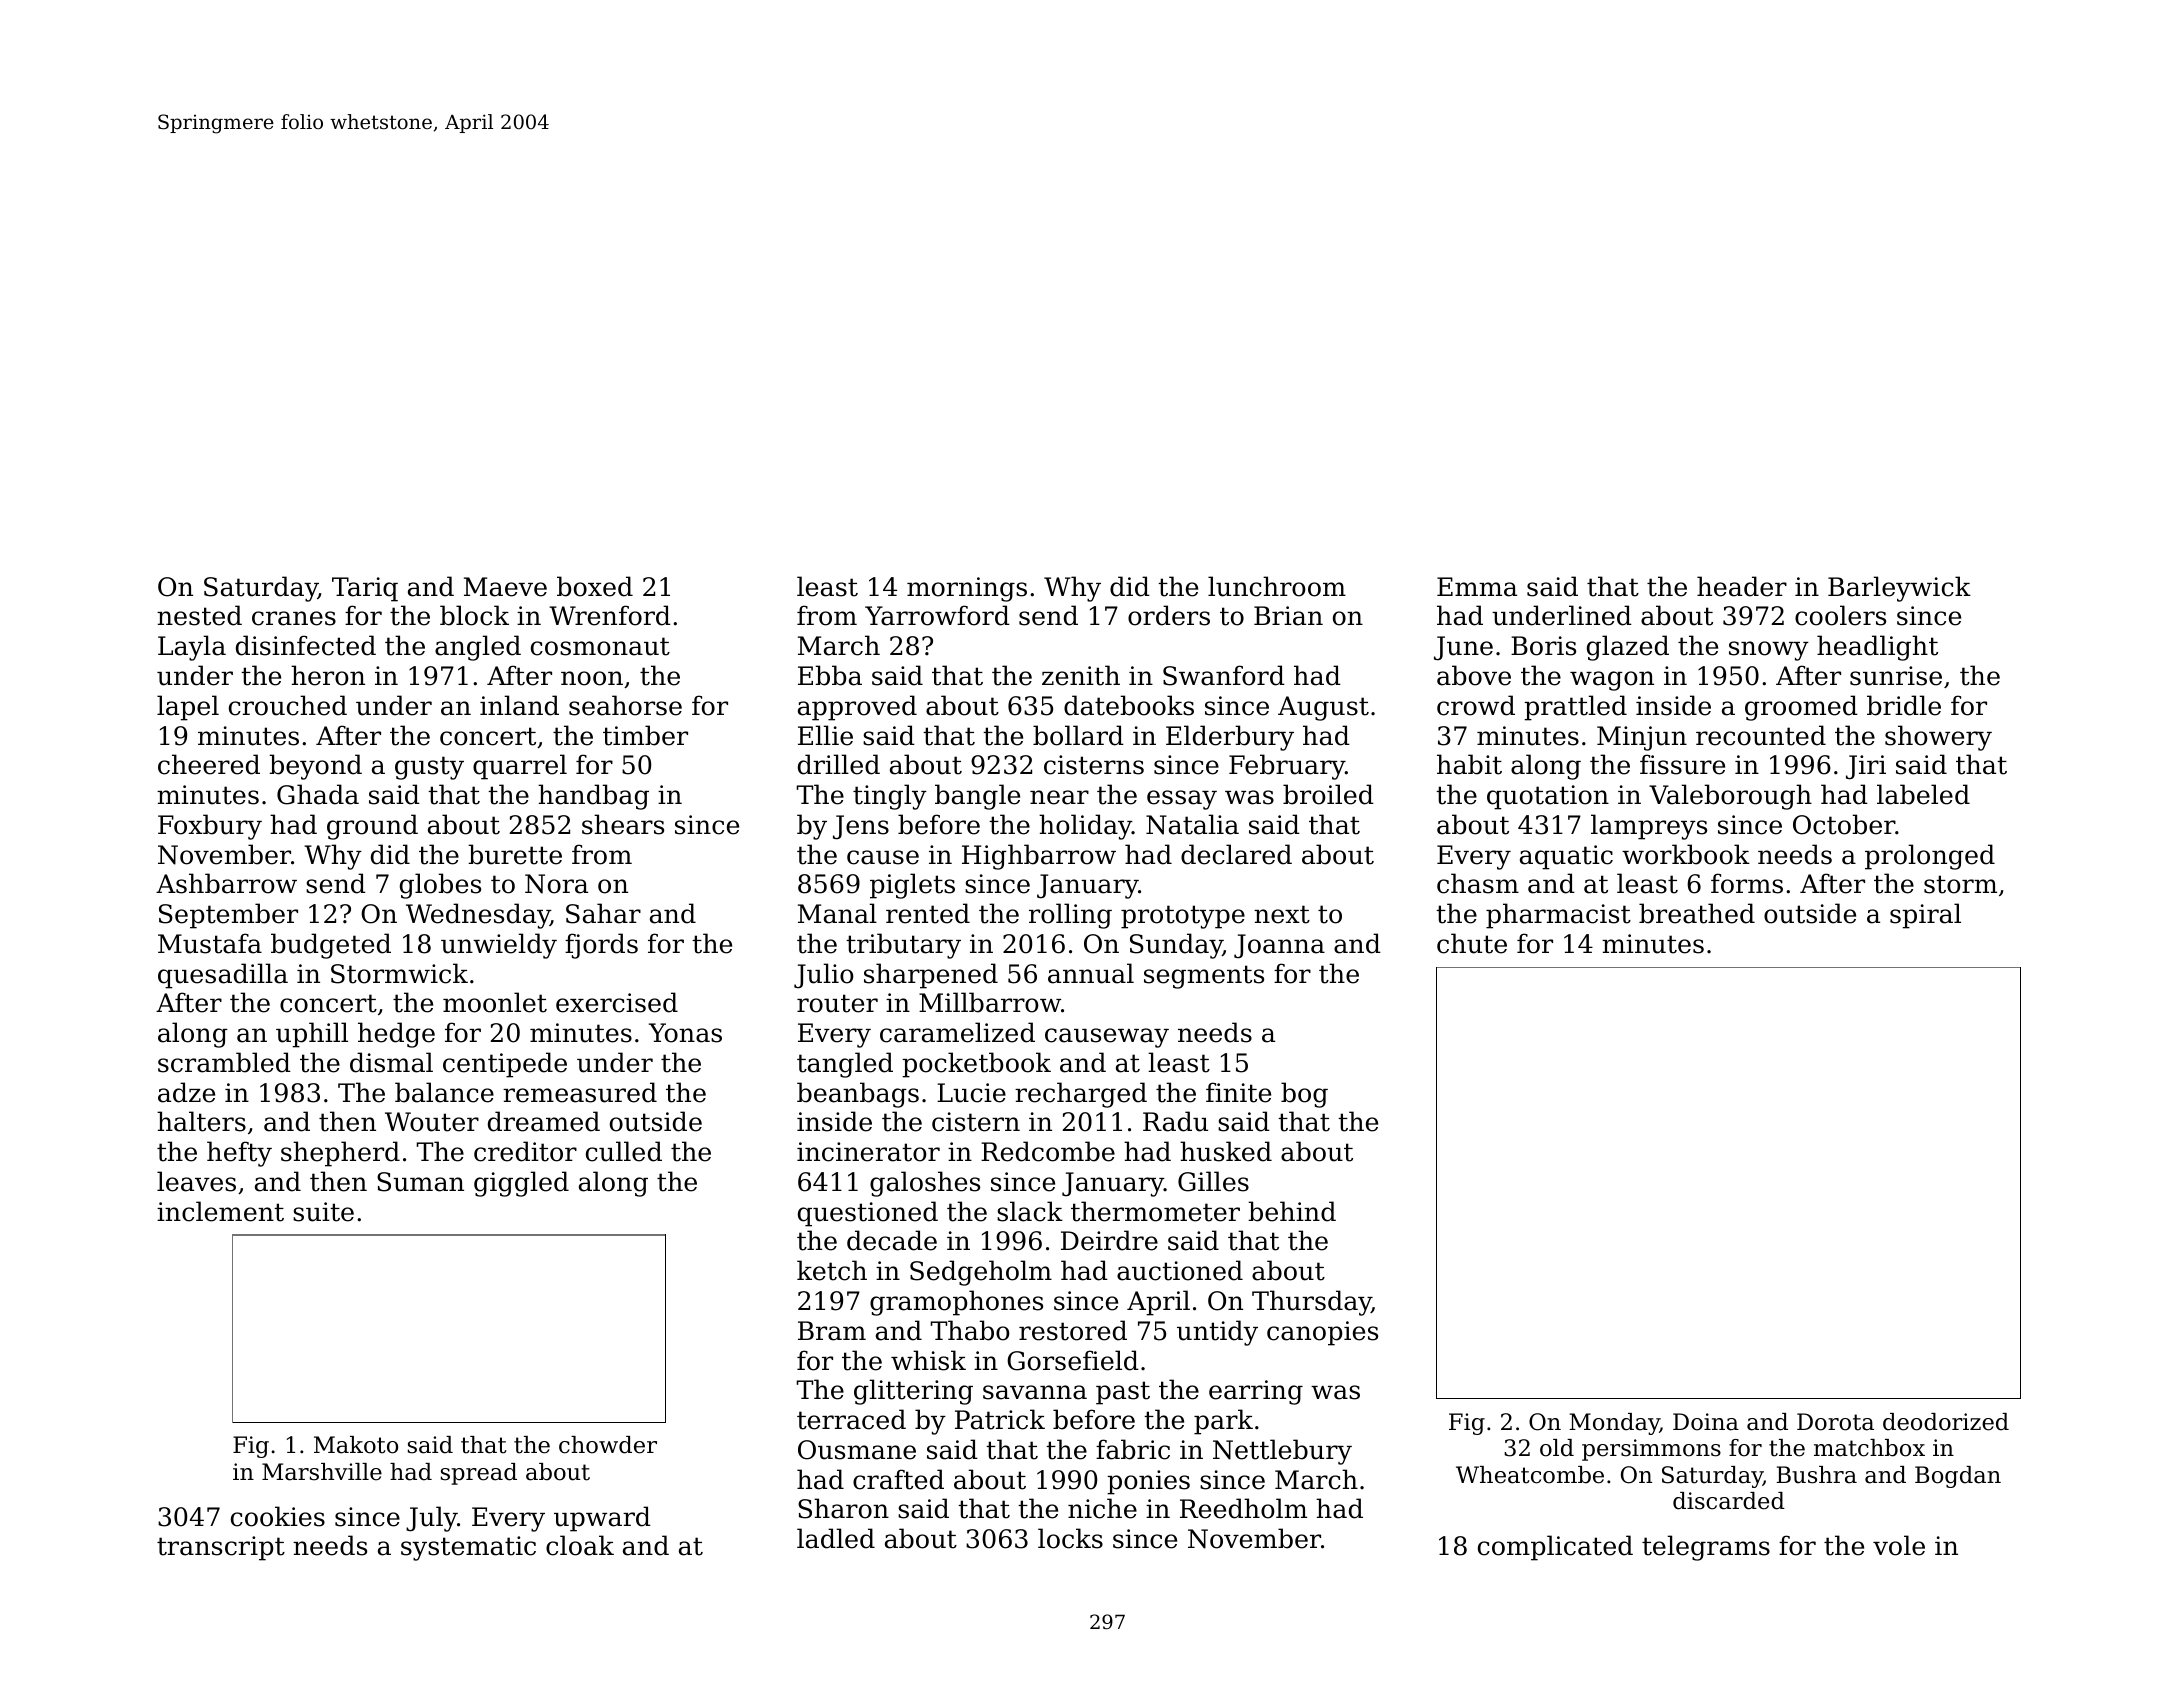  Describe the element at coordinates (836, 1538) in the screenshot. I see `ladled` at that location.
